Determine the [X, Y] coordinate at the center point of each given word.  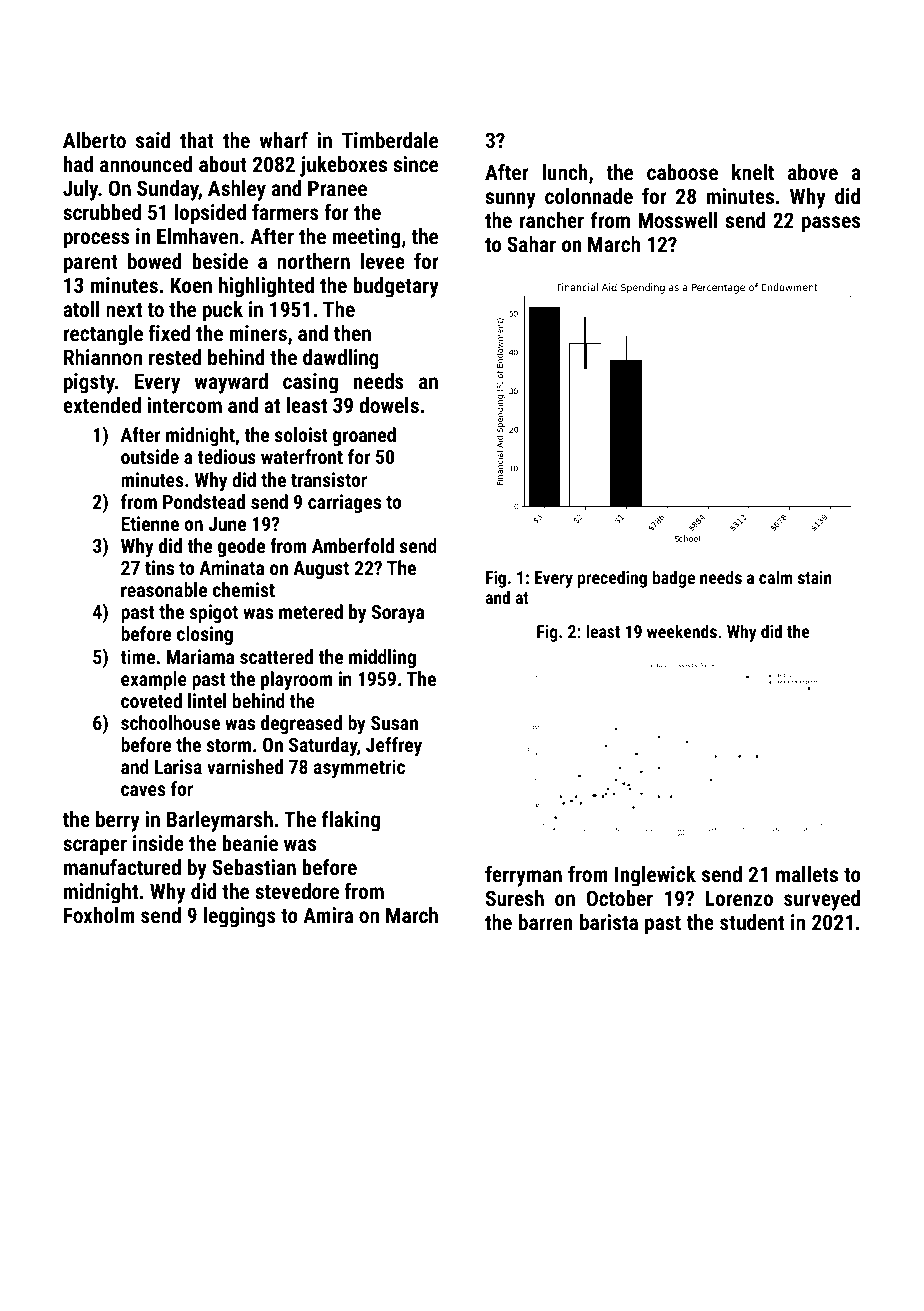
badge [674, 579]
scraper [95, 847]
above [813, 172]
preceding [612, 579]
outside [150, 456]
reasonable [164, 589]
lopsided [210, 214]
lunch [565, 172]
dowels [389, 405]
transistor [329, 479]
